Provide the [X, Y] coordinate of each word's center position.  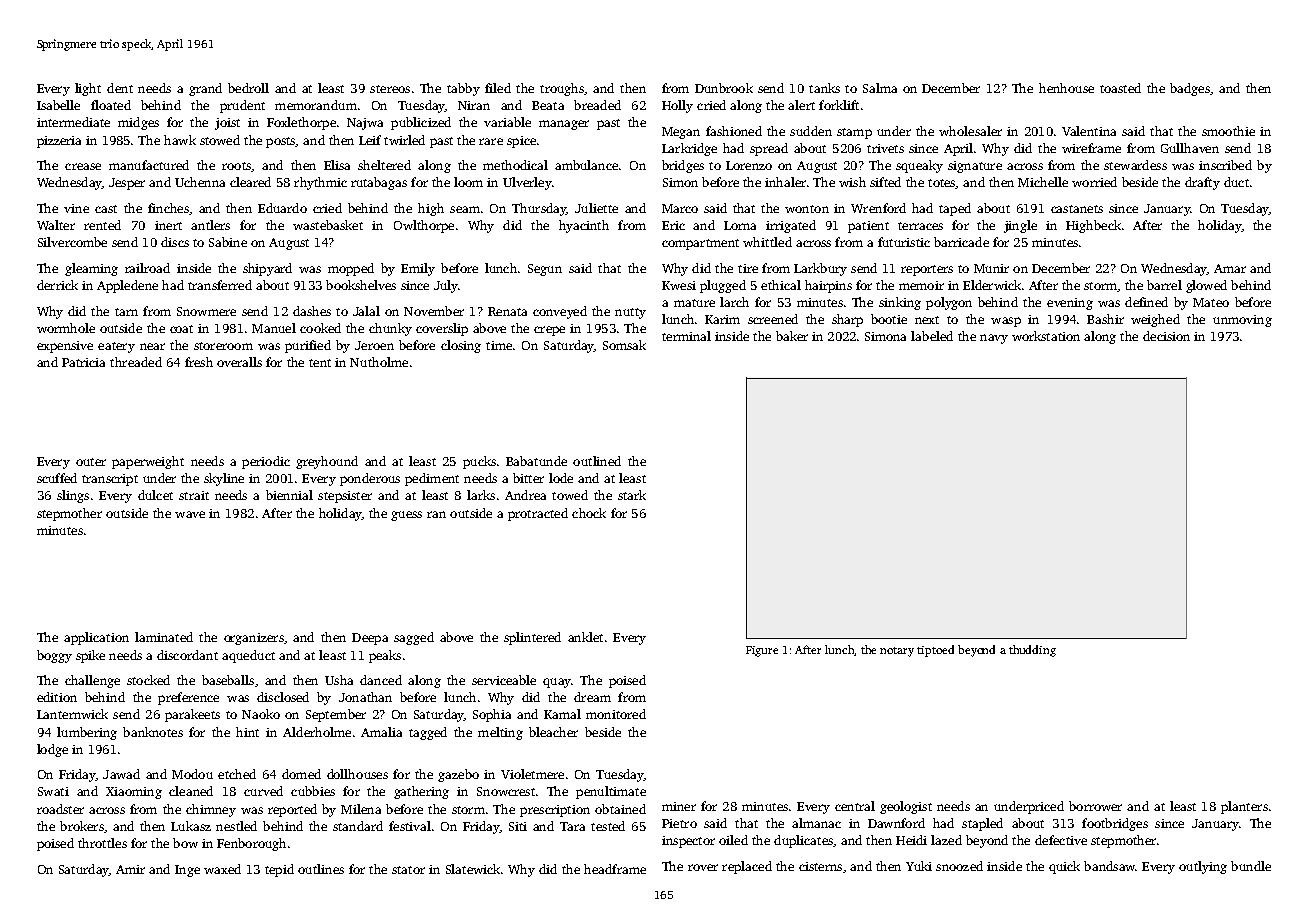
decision [1166, 336]
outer [91, 462]
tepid [279, 870]
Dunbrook [724, 88]
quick [1064, 867]
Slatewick [473, 869]
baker [792, 336]
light [88, 89]
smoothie [1228, 131]
